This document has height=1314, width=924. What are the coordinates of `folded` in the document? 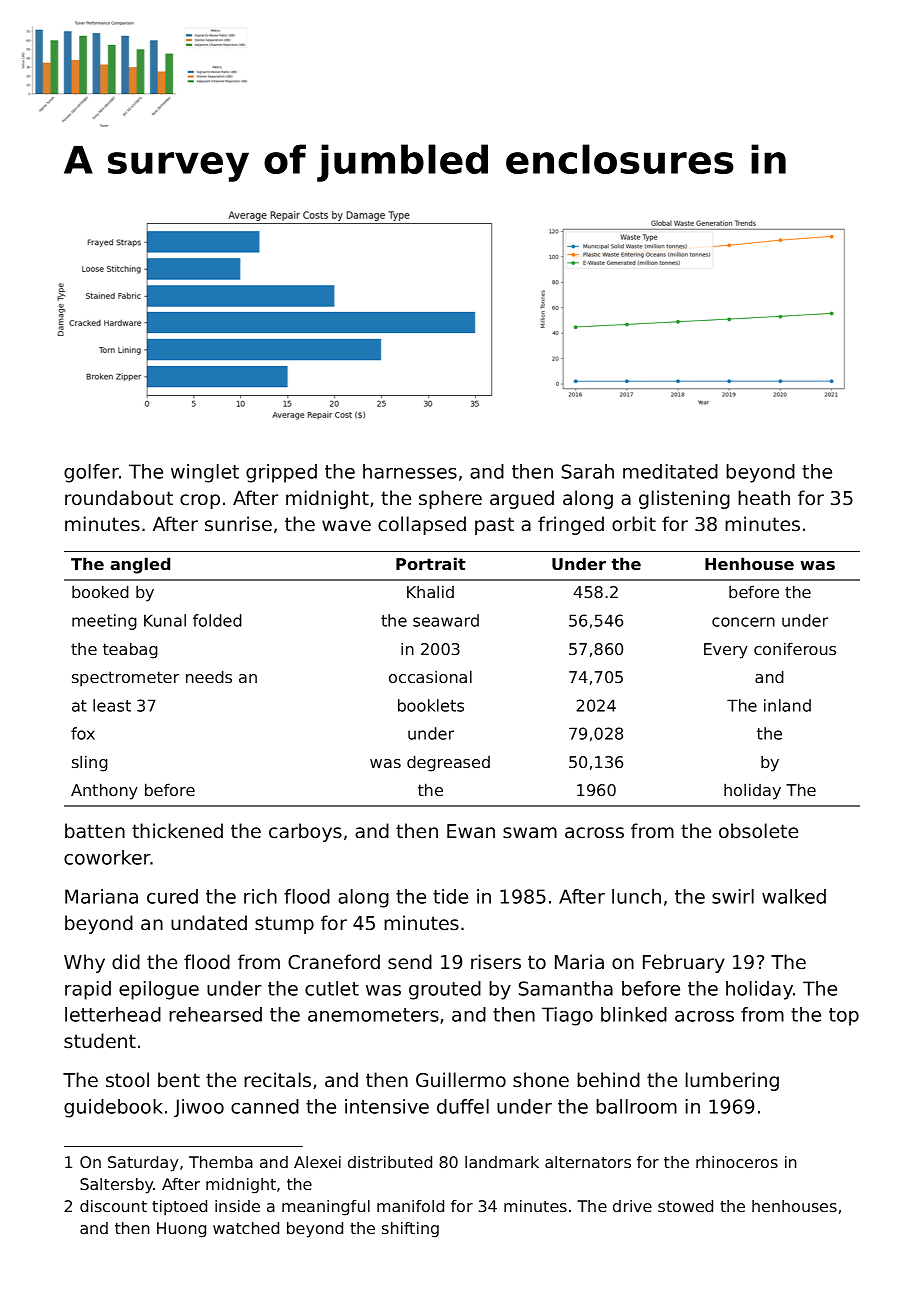 It's located at (217, 620).
